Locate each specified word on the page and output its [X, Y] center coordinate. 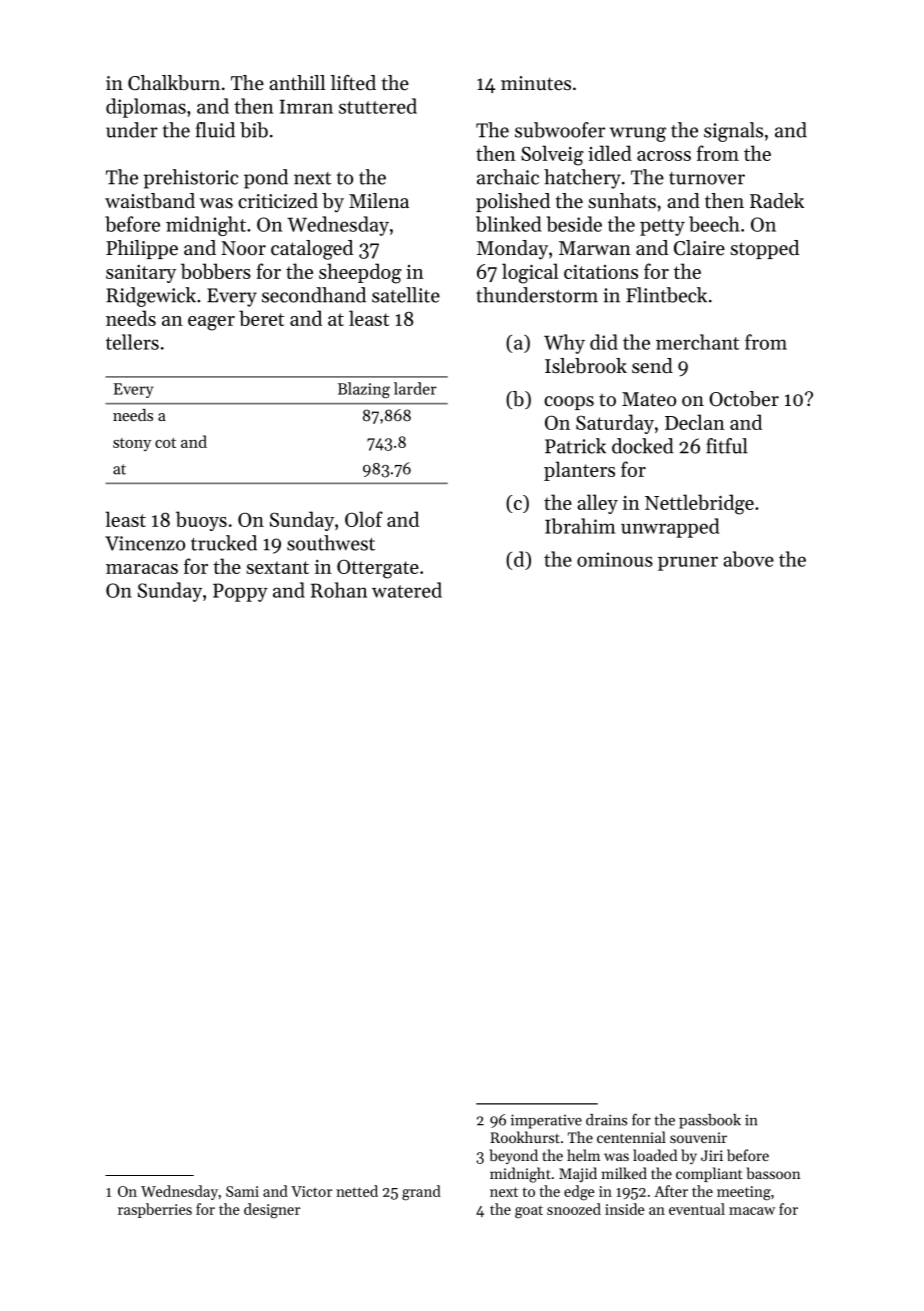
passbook [710, 1121]
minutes [536, 83]
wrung [638, 134]
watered [407, 590]
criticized [278, 201]
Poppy [240, 592]
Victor [311, 1191]
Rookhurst [525, 1137]
